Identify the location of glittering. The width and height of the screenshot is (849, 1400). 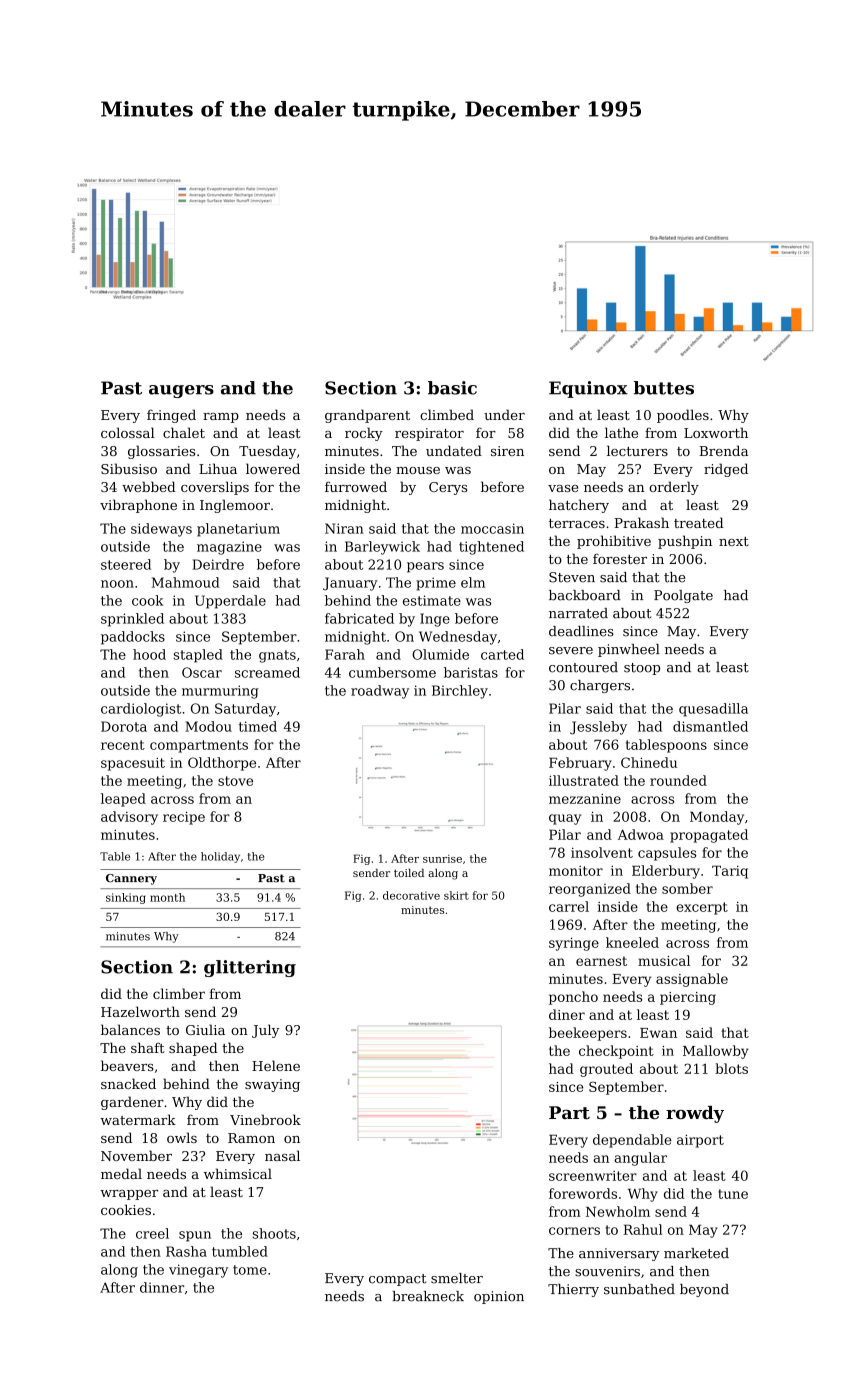
(250, 968).
